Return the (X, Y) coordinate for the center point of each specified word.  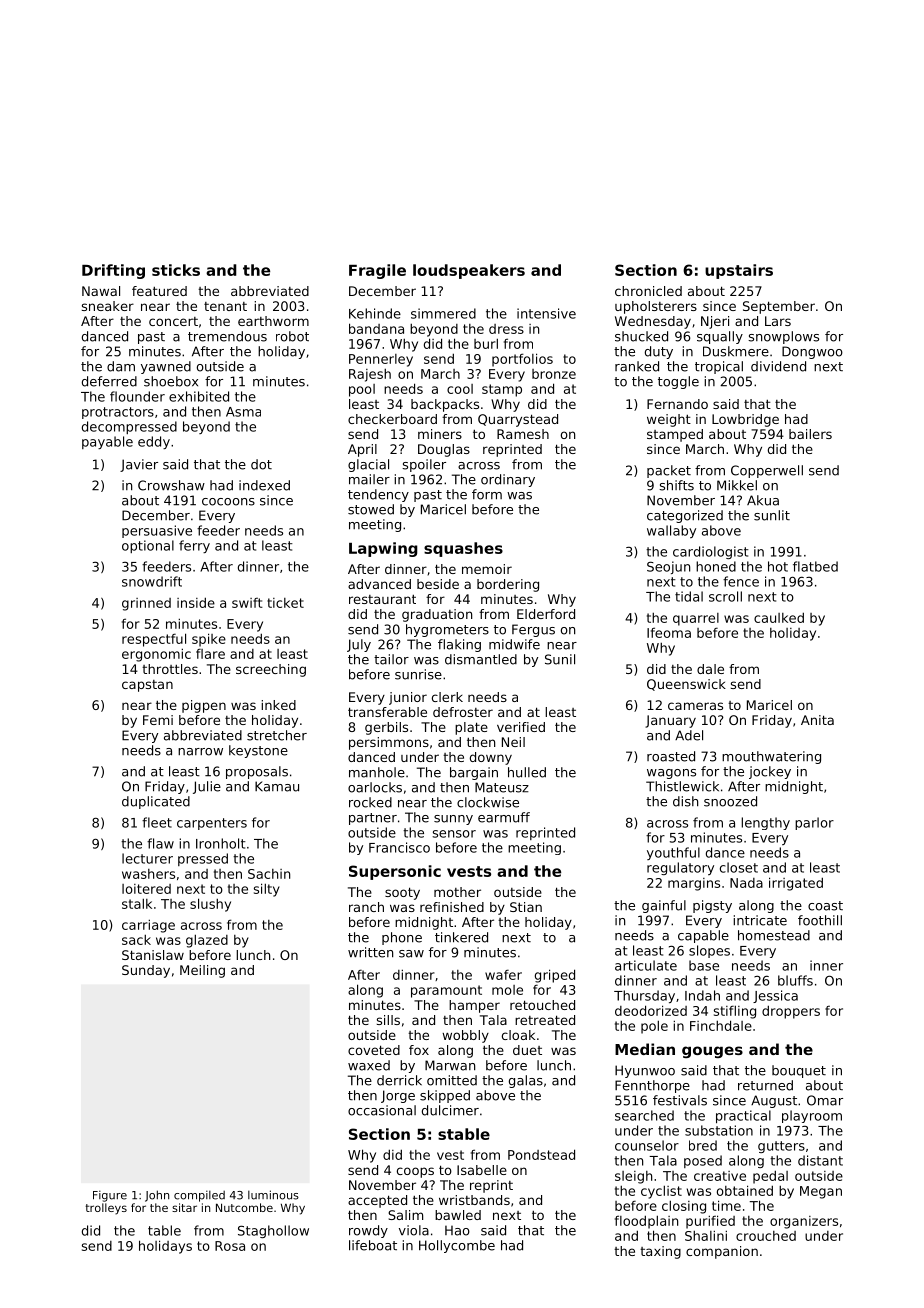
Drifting (113, 271)
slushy (210, 905)
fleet (157, 822)
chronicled (648, 291)
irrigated (796, 884)
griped (555, 976)
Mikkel (737, 485)
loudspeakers (469, 271)
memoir (487, 569)
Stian (526, 907)
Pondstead (541, 1154)
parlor (814, 823)
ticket (285, 603)
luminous (273, 1195)
